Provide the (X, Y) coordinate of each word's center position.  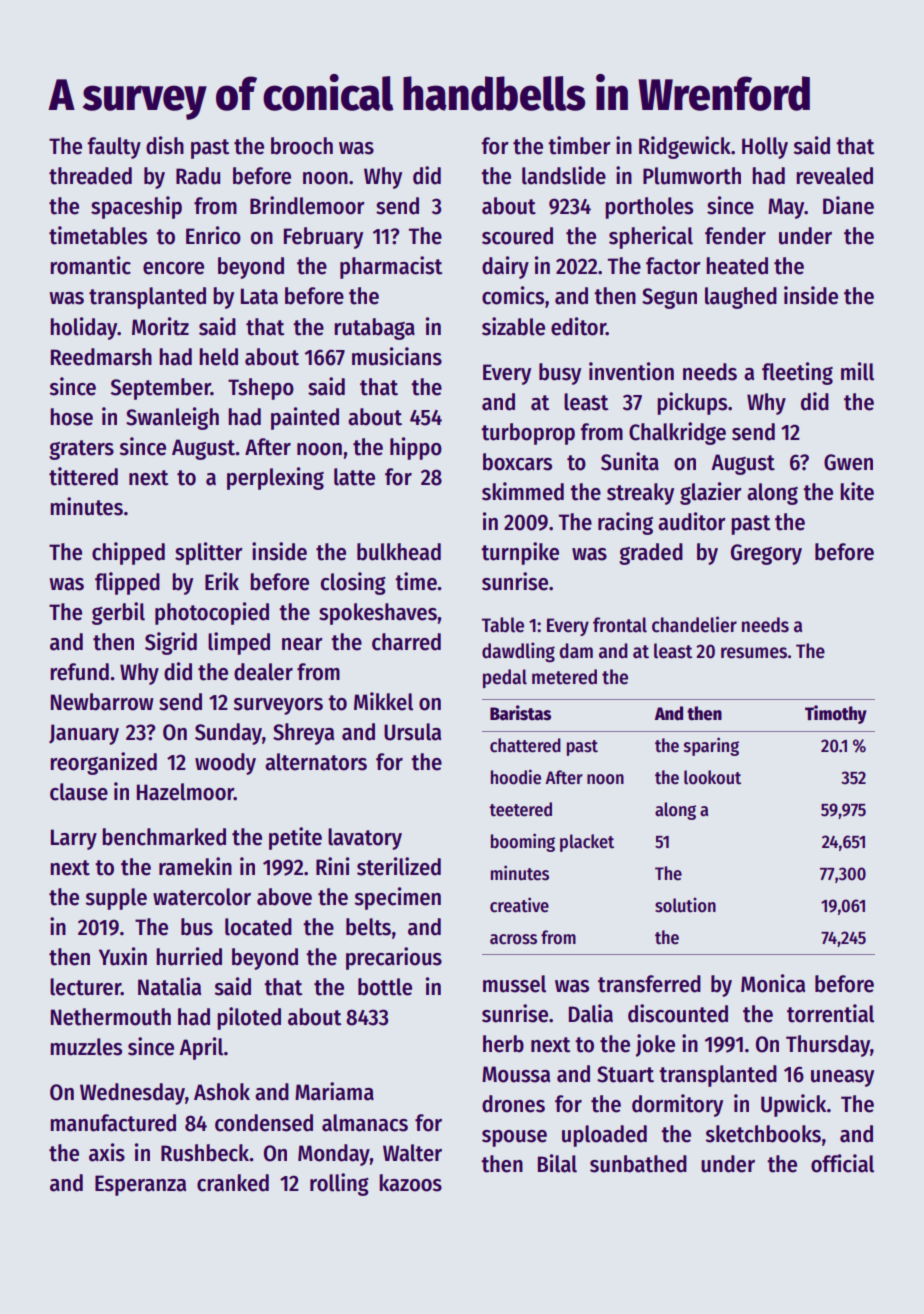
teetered (520, 809)
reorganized (103, 763)
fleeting (797, 373)
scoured (517, 236)
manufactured (113, 1123)
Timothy (836, 714)
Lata (259, 296)
